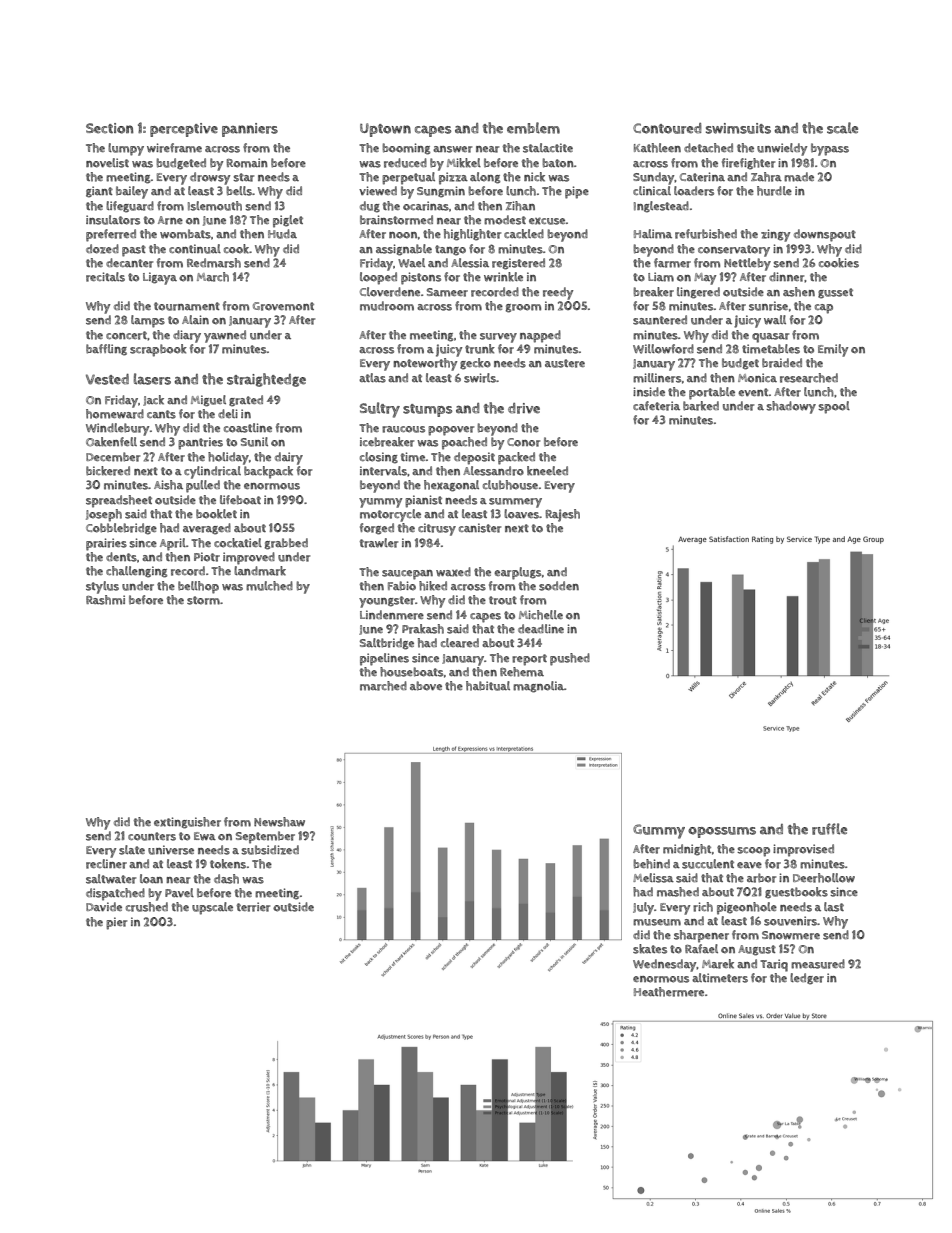 The height and width of the screenshot is (1233, 952). What do you see at coordinates (115, 414) in the screenshot?
I see `homeward` at bounding box center [115, 414].
